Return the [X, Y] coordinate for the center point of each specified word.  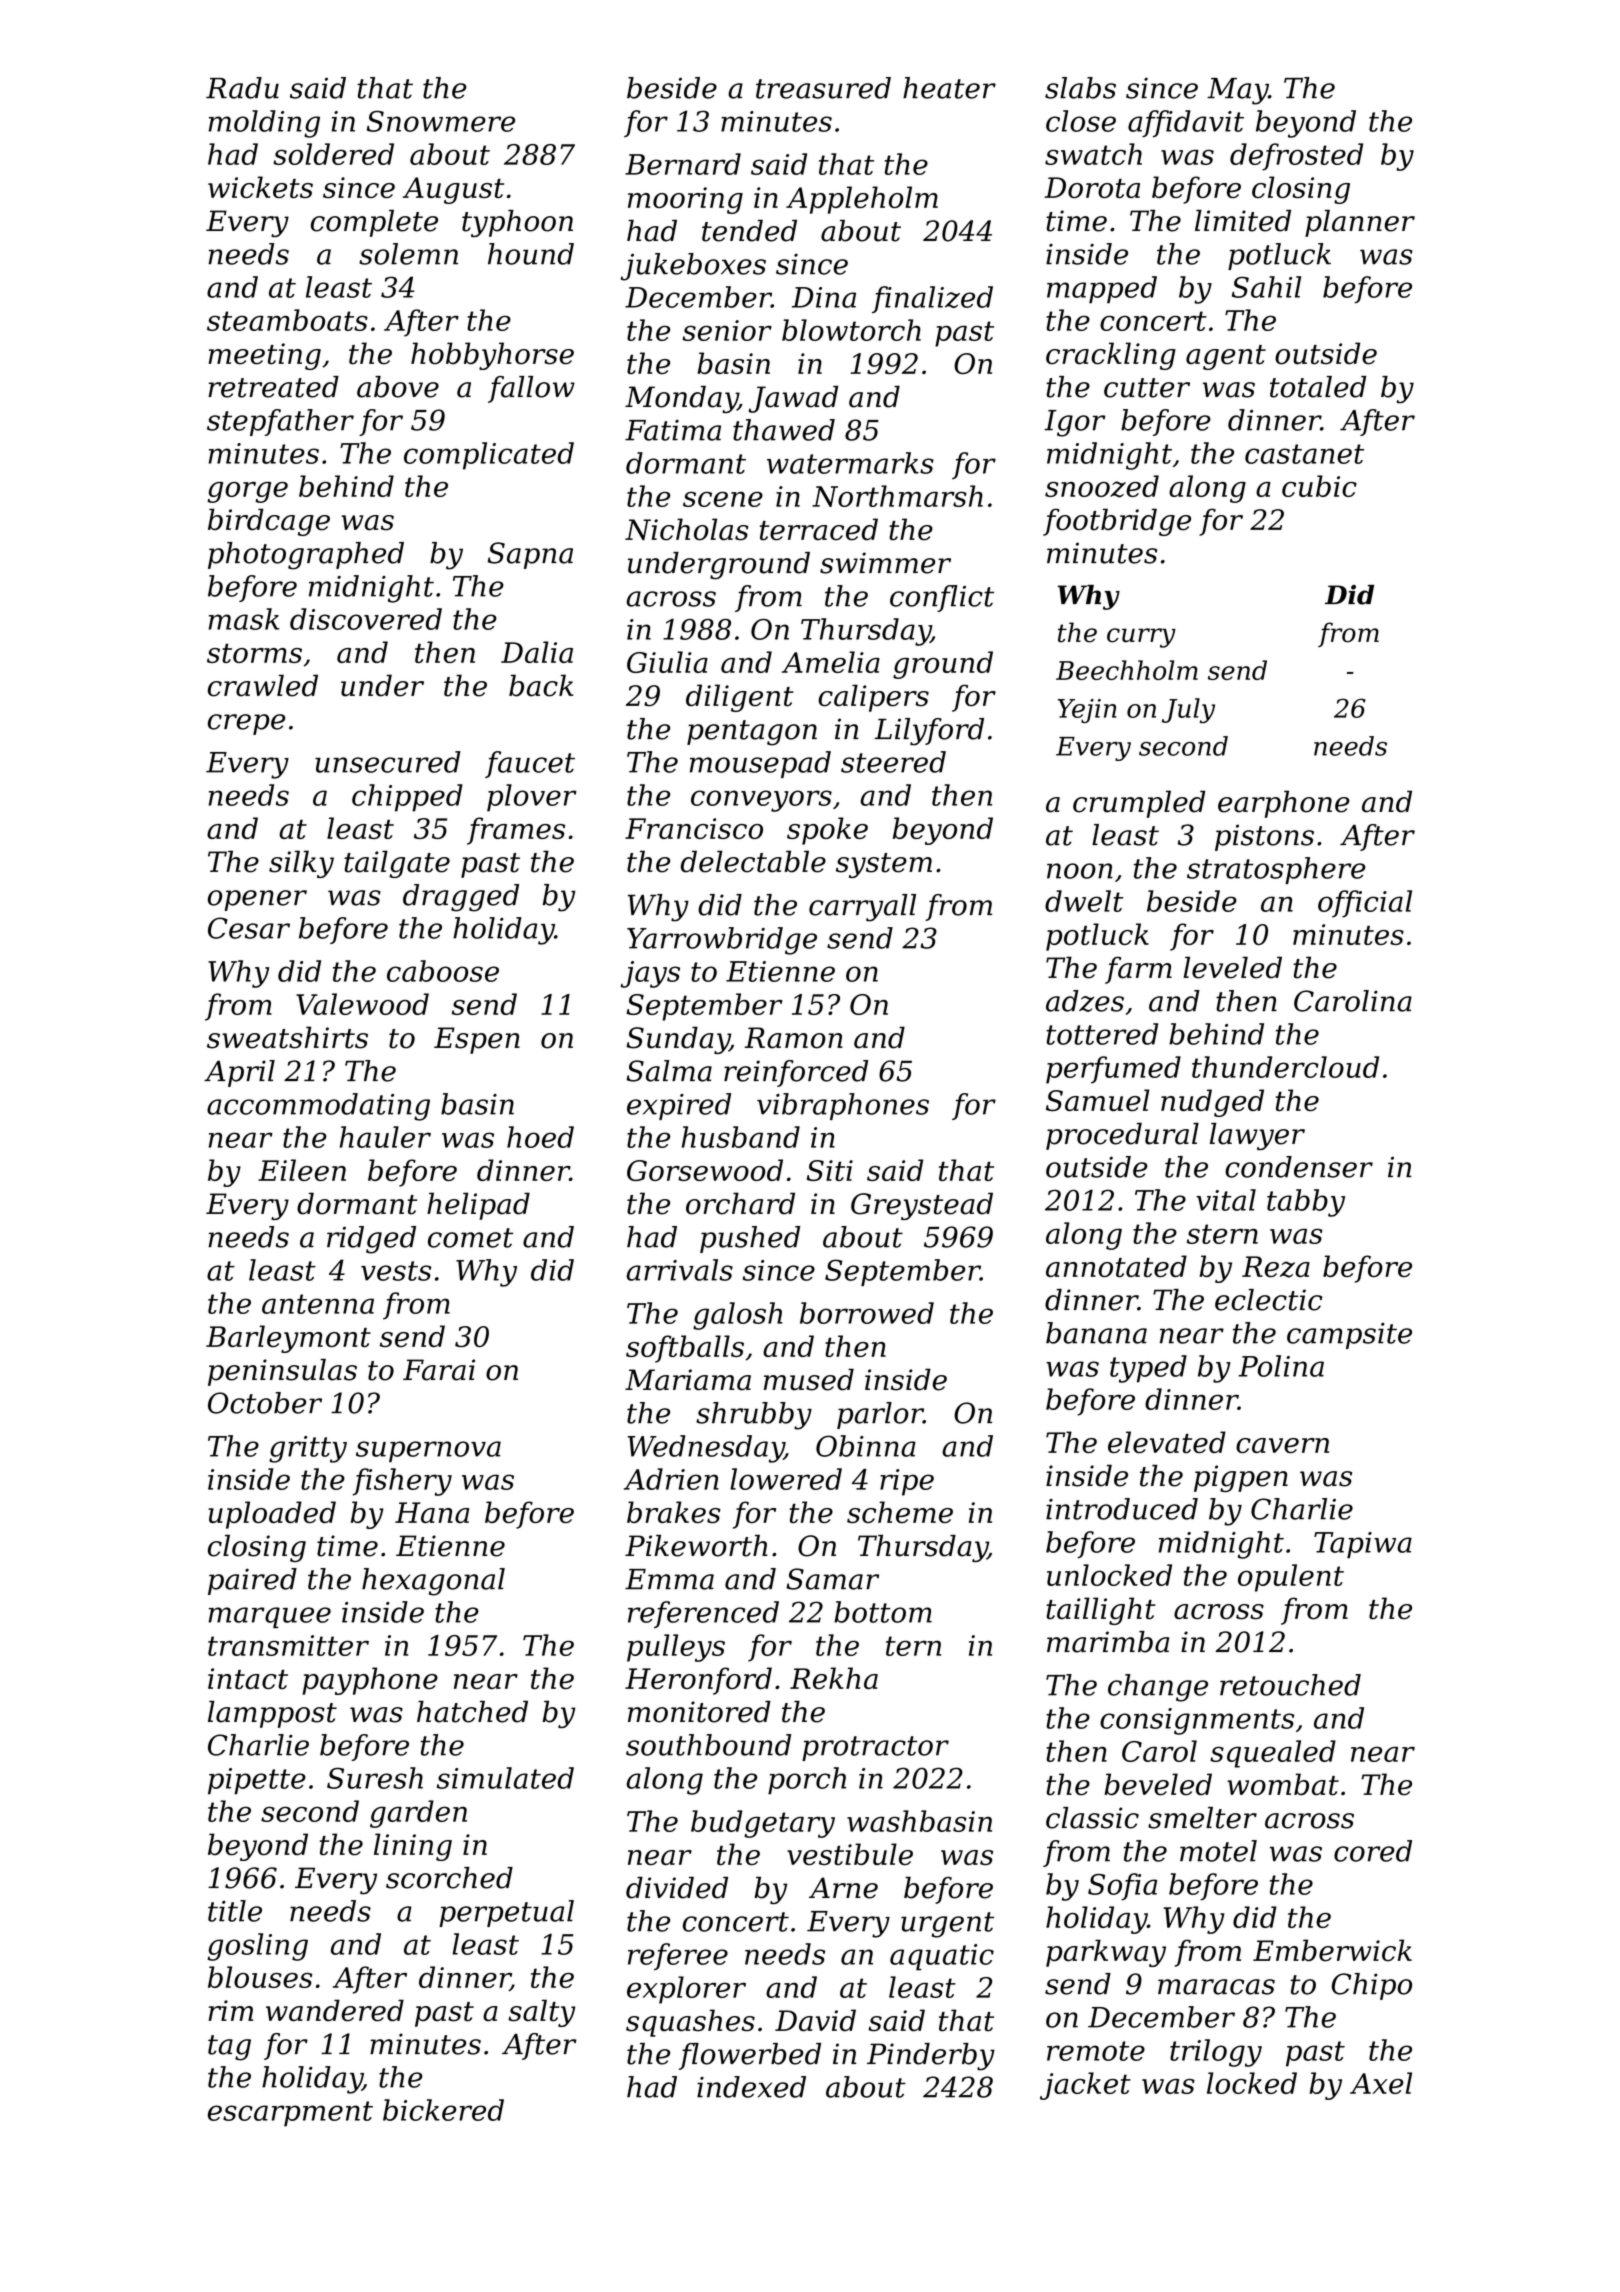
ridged [371, 1240]
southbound [708, 1745]
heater [949, 88]
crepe [246, 724]
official [1365, 904]
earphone [1284, 804]
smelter [1202, 1818]
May [1237, 91]
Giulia [667, 662]
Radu [242, 88]
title [235, 1911]
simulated [505, 1778]
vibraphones [843, 1106]
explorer [686, 1990]
